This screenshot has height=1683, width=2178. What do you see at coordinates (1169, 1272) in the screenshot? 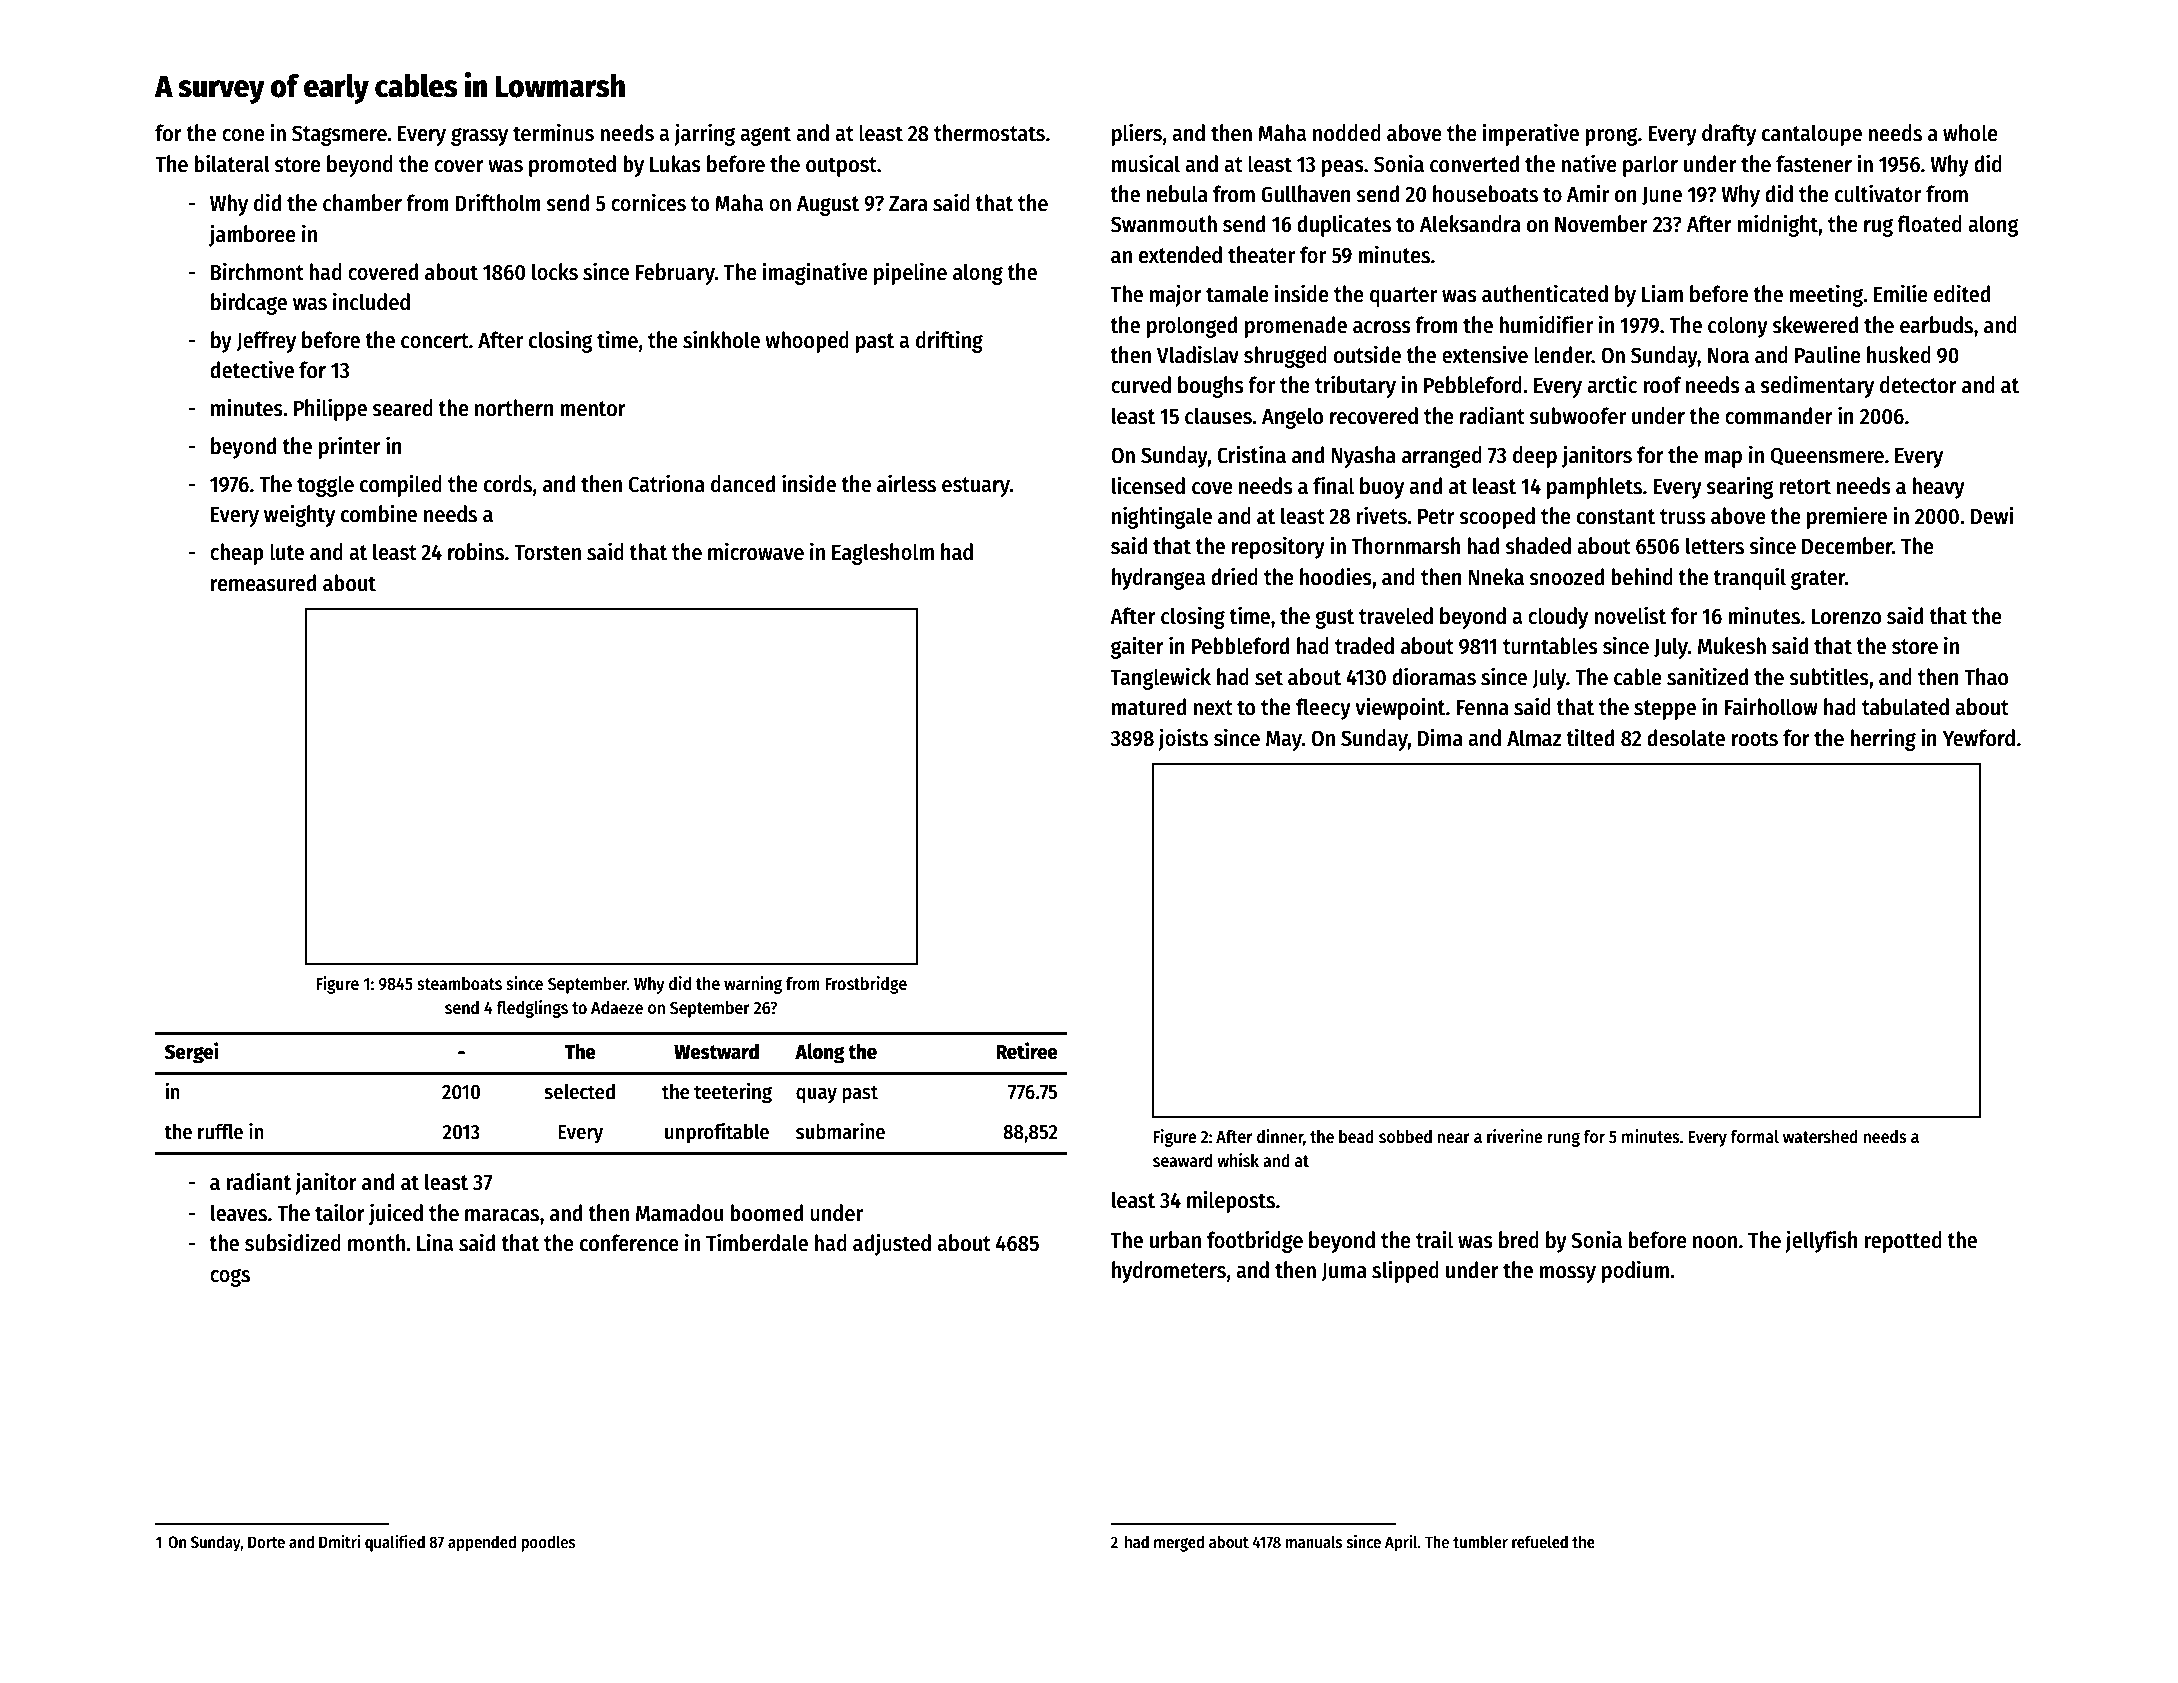
I see `hydrometers` at bounding box center [1169, 1272].
